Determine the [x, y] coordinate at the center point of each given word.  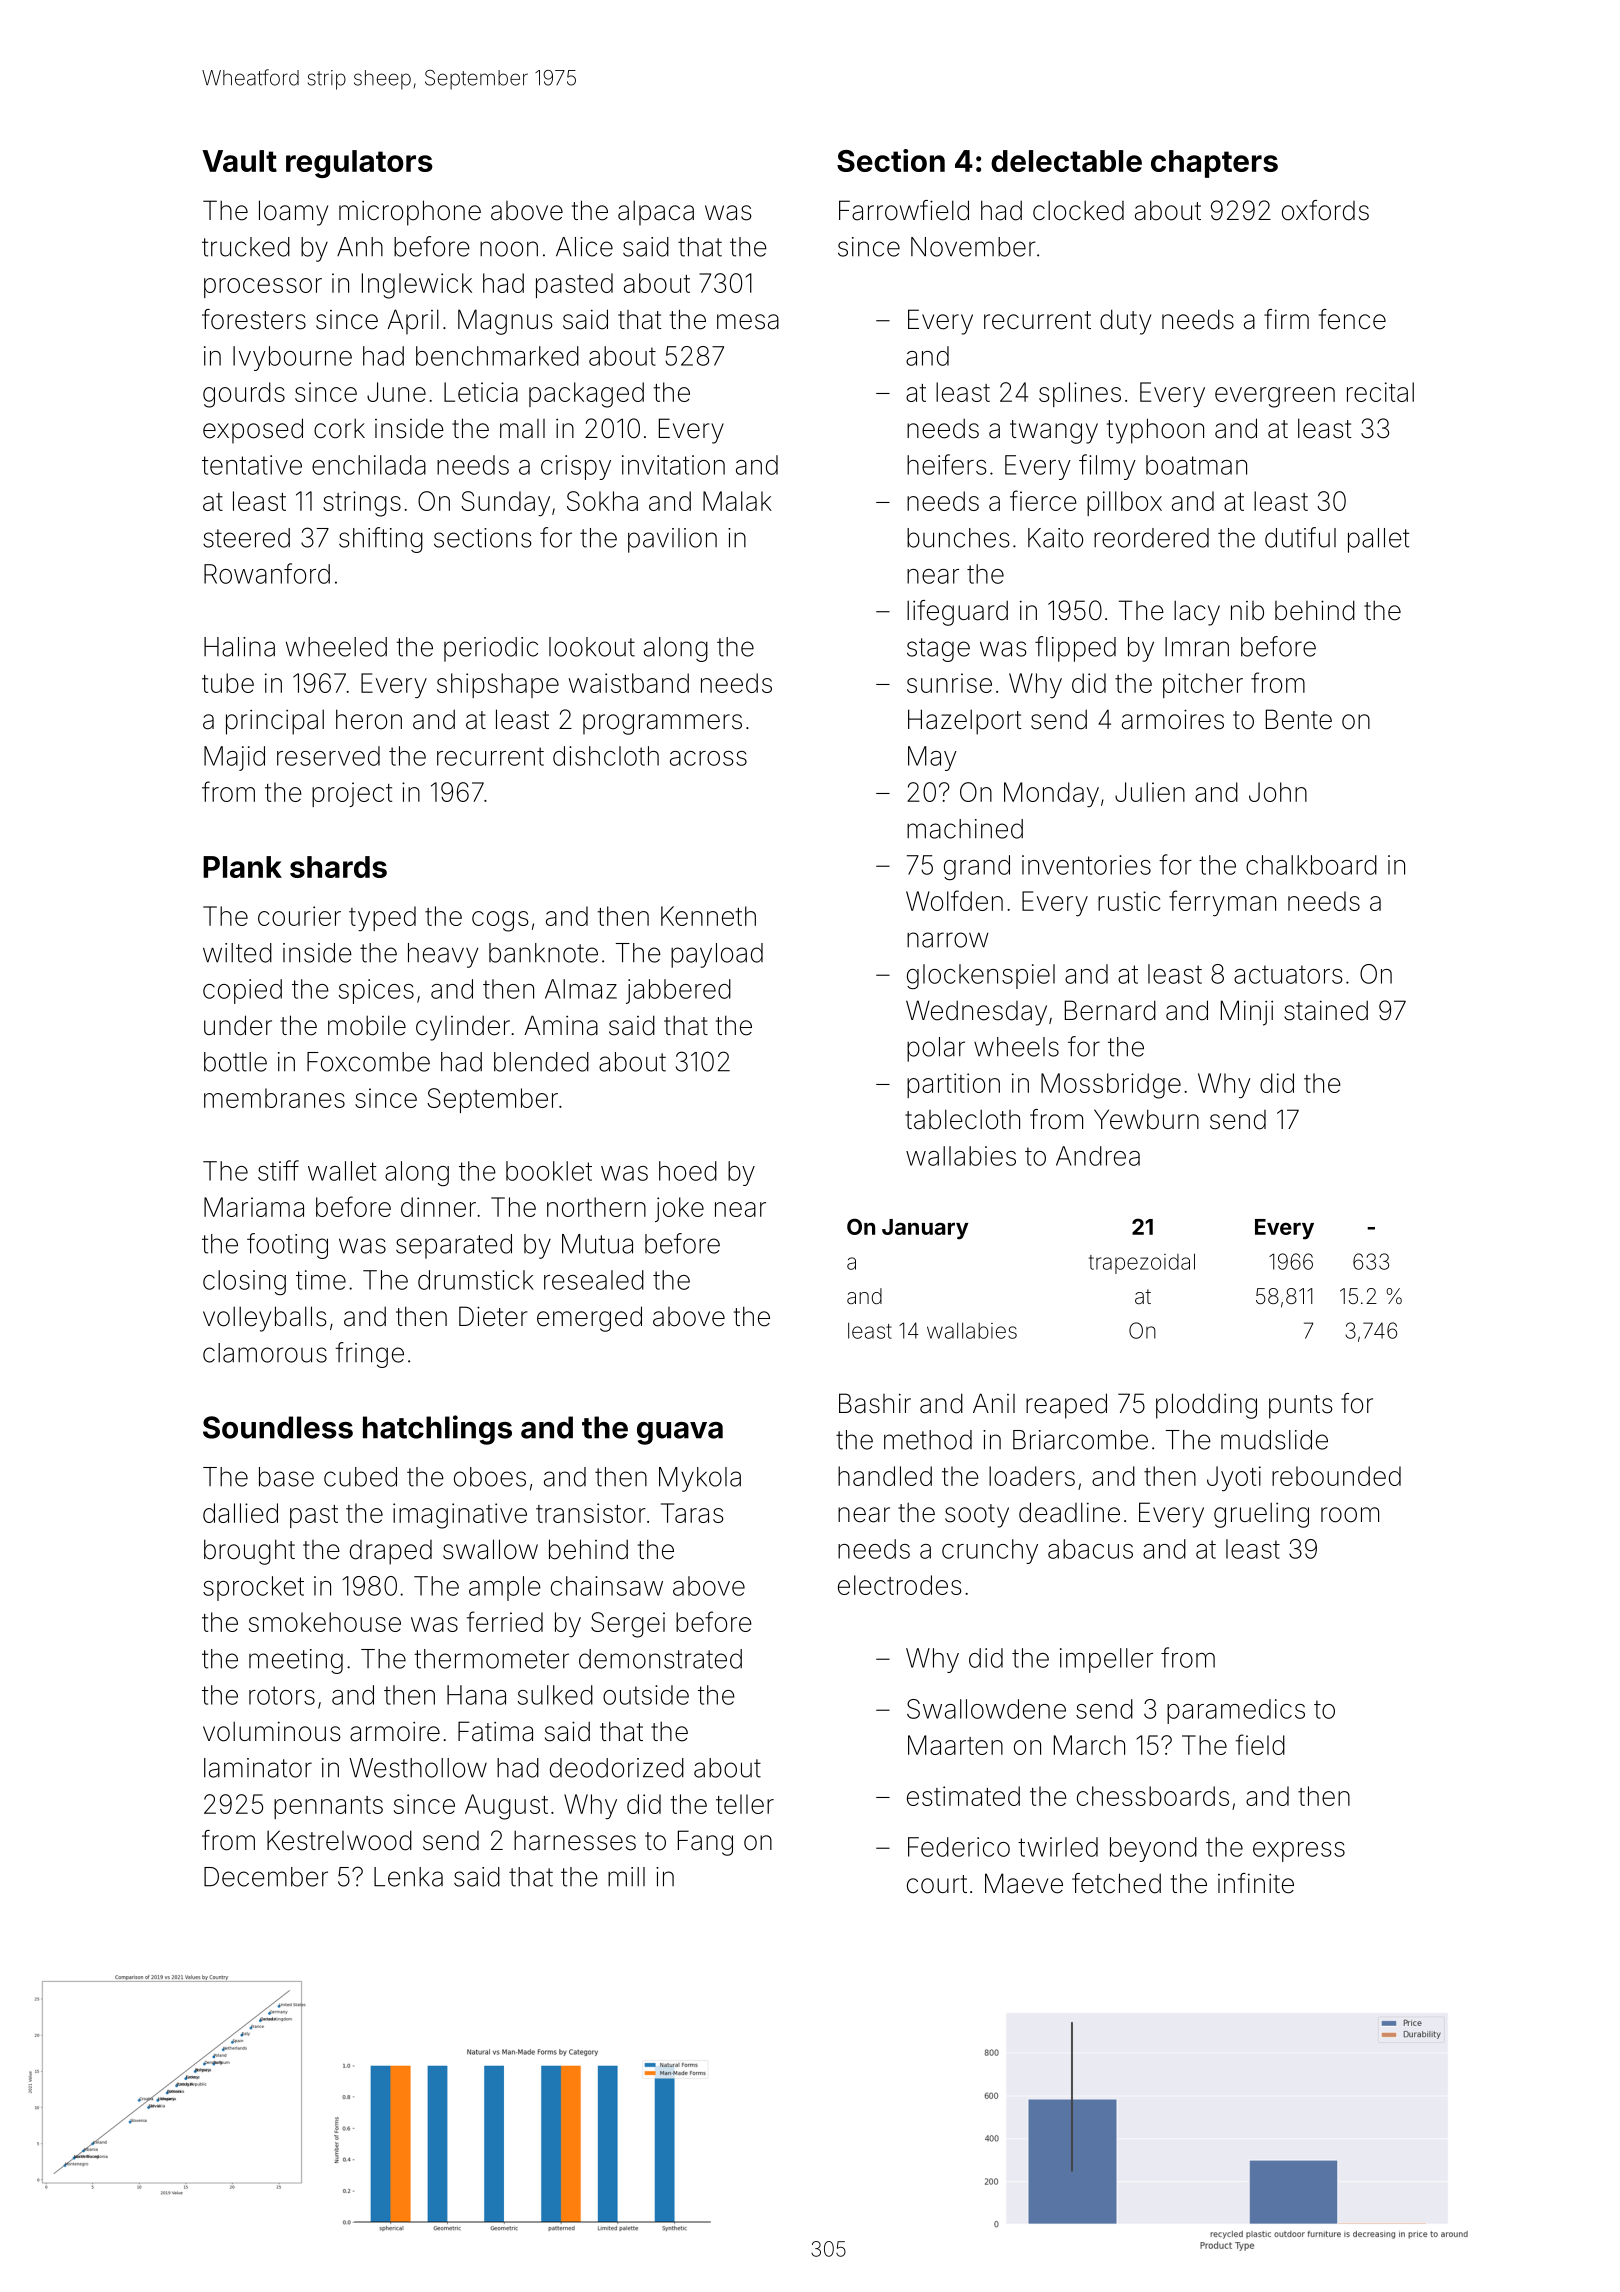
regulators [359, 164]
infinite [1256, 1883]
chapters [1214, 164]
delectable [1066, 161]
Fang [705, 1843]
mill [626, 1876]
